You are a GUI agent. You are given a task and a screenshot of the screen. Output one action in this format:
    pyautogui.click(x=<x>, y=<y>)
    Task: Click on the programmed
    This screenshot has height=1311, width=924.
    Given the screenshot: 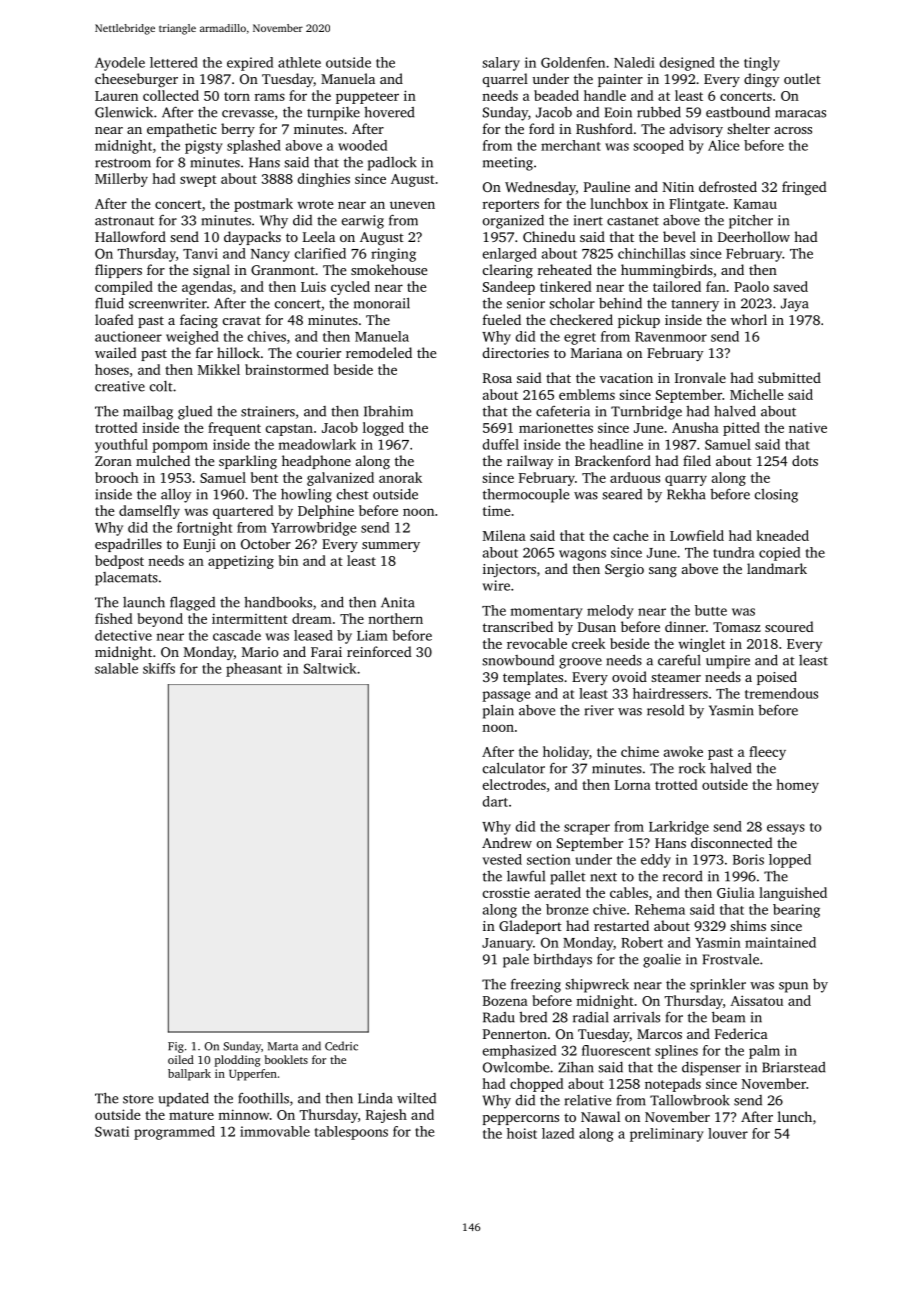 What is the action you would take?
    pyautogui.click(x=174, y=1133)
